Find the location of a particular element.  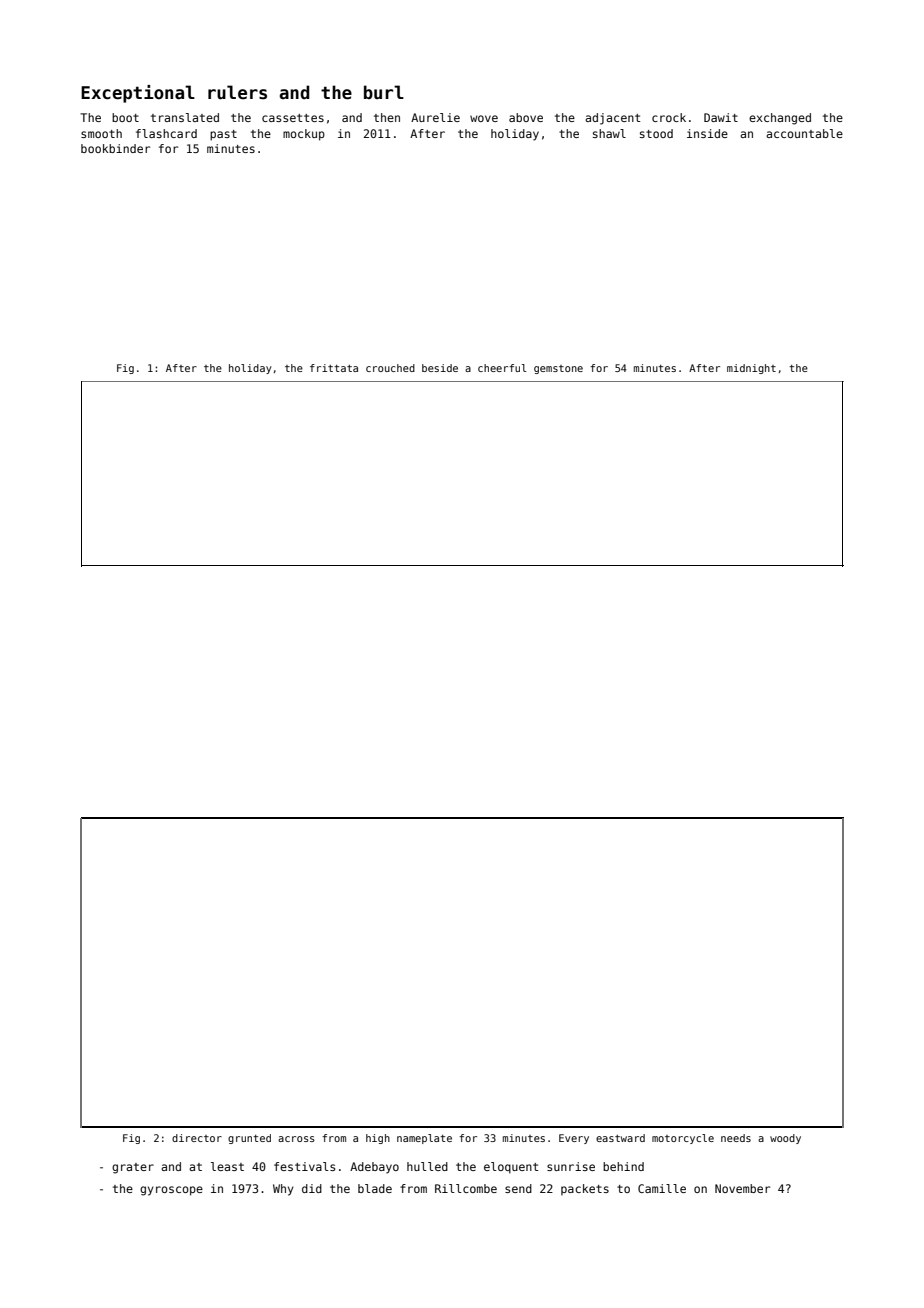

frittata is located at coordinates (334, 368).
